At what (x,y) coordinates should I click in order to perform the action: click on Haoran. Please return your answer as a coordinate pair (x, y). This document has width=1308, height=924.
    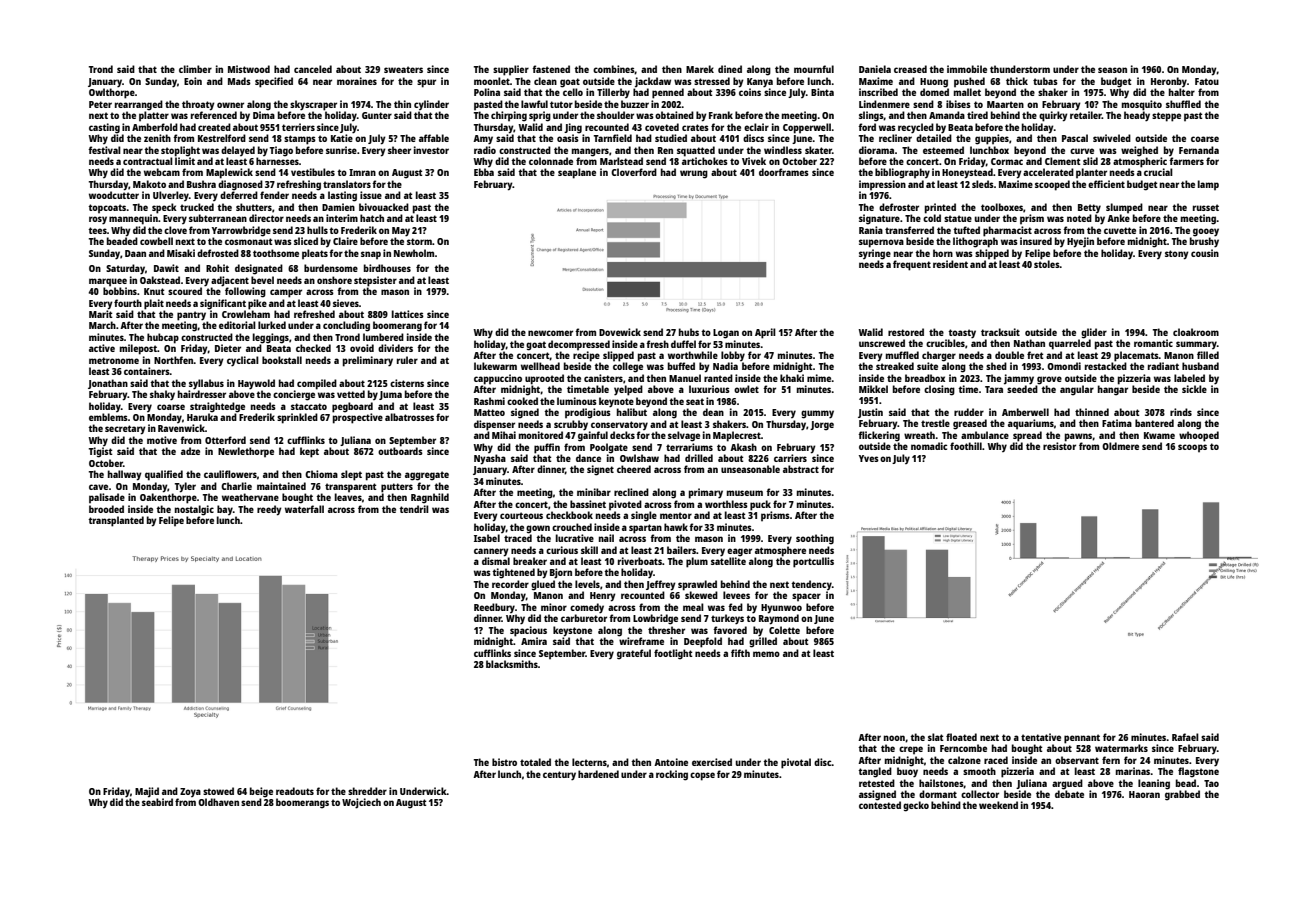
    Looking at the image, I should click on (1144, 794).
